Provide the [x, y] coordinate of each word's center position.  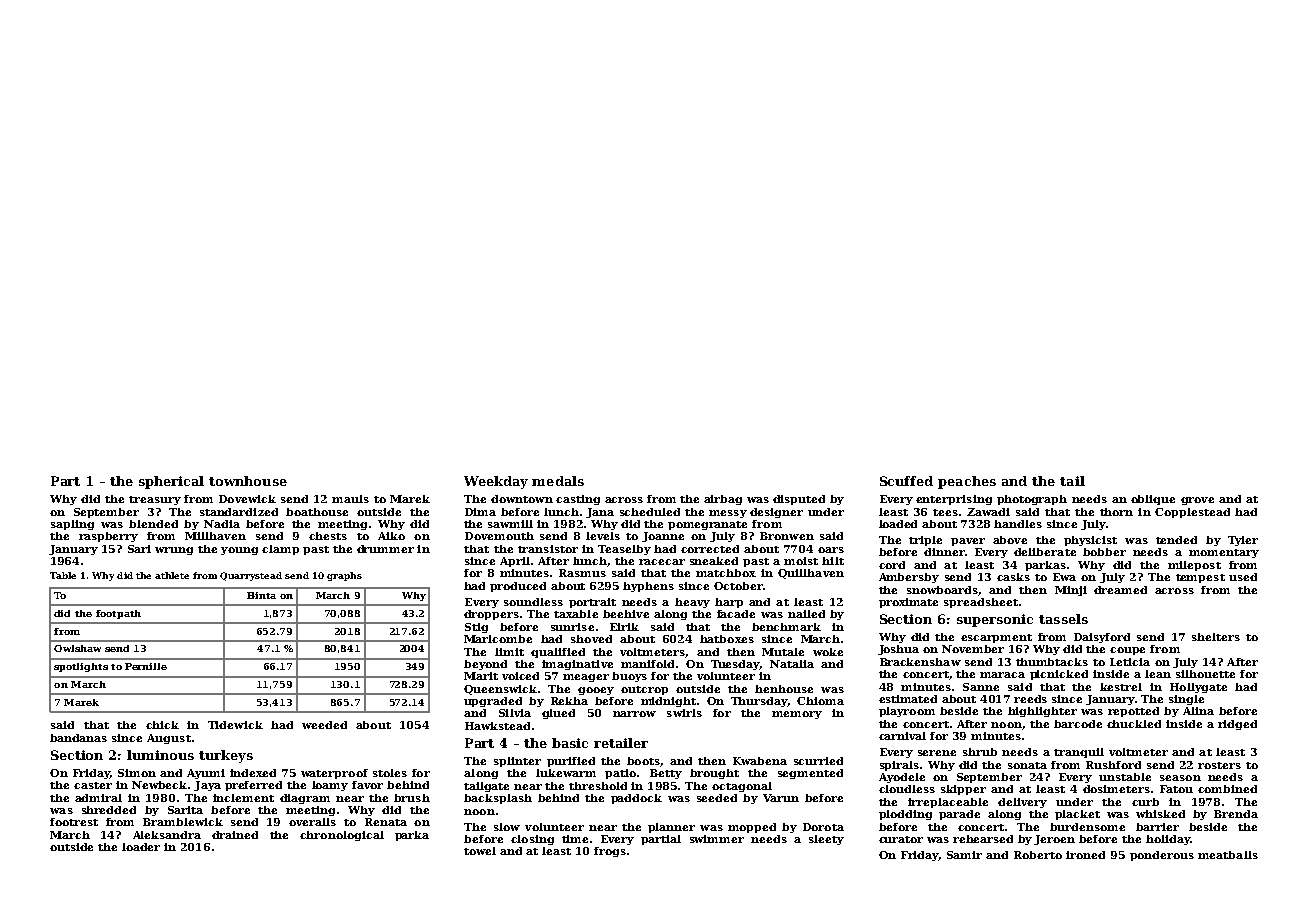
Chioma [820, 701]
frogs [610, 852]
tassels [1063, 619]
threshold [598, 786]
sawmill [510, 524]
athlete [172, 575]
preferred [253, 786]
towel [480, 851]
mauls [350, 499]
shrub [980, 752]
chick [162, 725]
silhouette [1205, 674]
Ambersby [909, 578]
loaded [898, 524]
